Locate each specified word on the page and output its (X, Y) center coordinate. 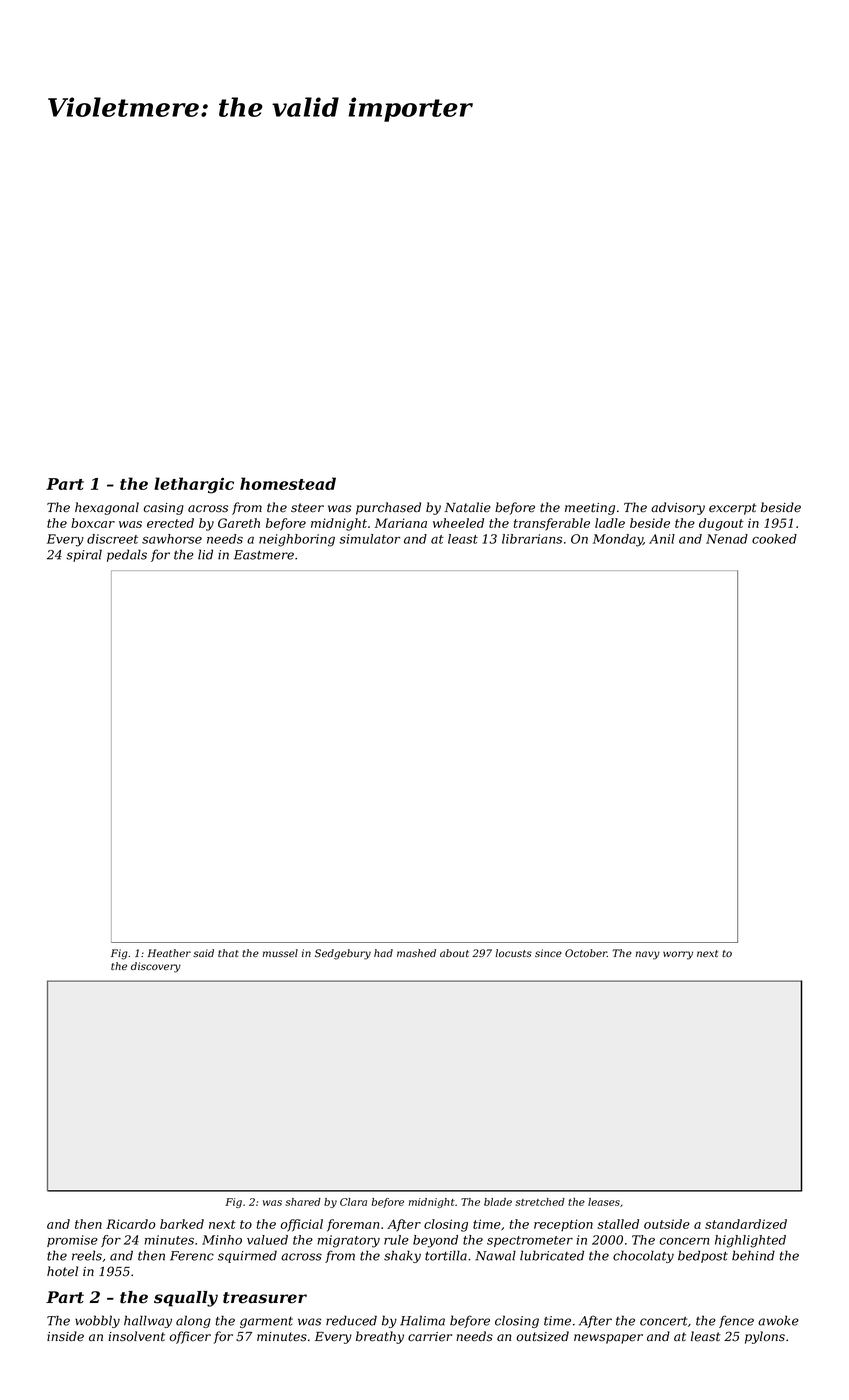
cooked (774, 539)
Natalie (468, 507)
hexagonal (107, 508)
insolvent (136, 1336)
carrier (430, 1337)
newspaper (608, 1339)
